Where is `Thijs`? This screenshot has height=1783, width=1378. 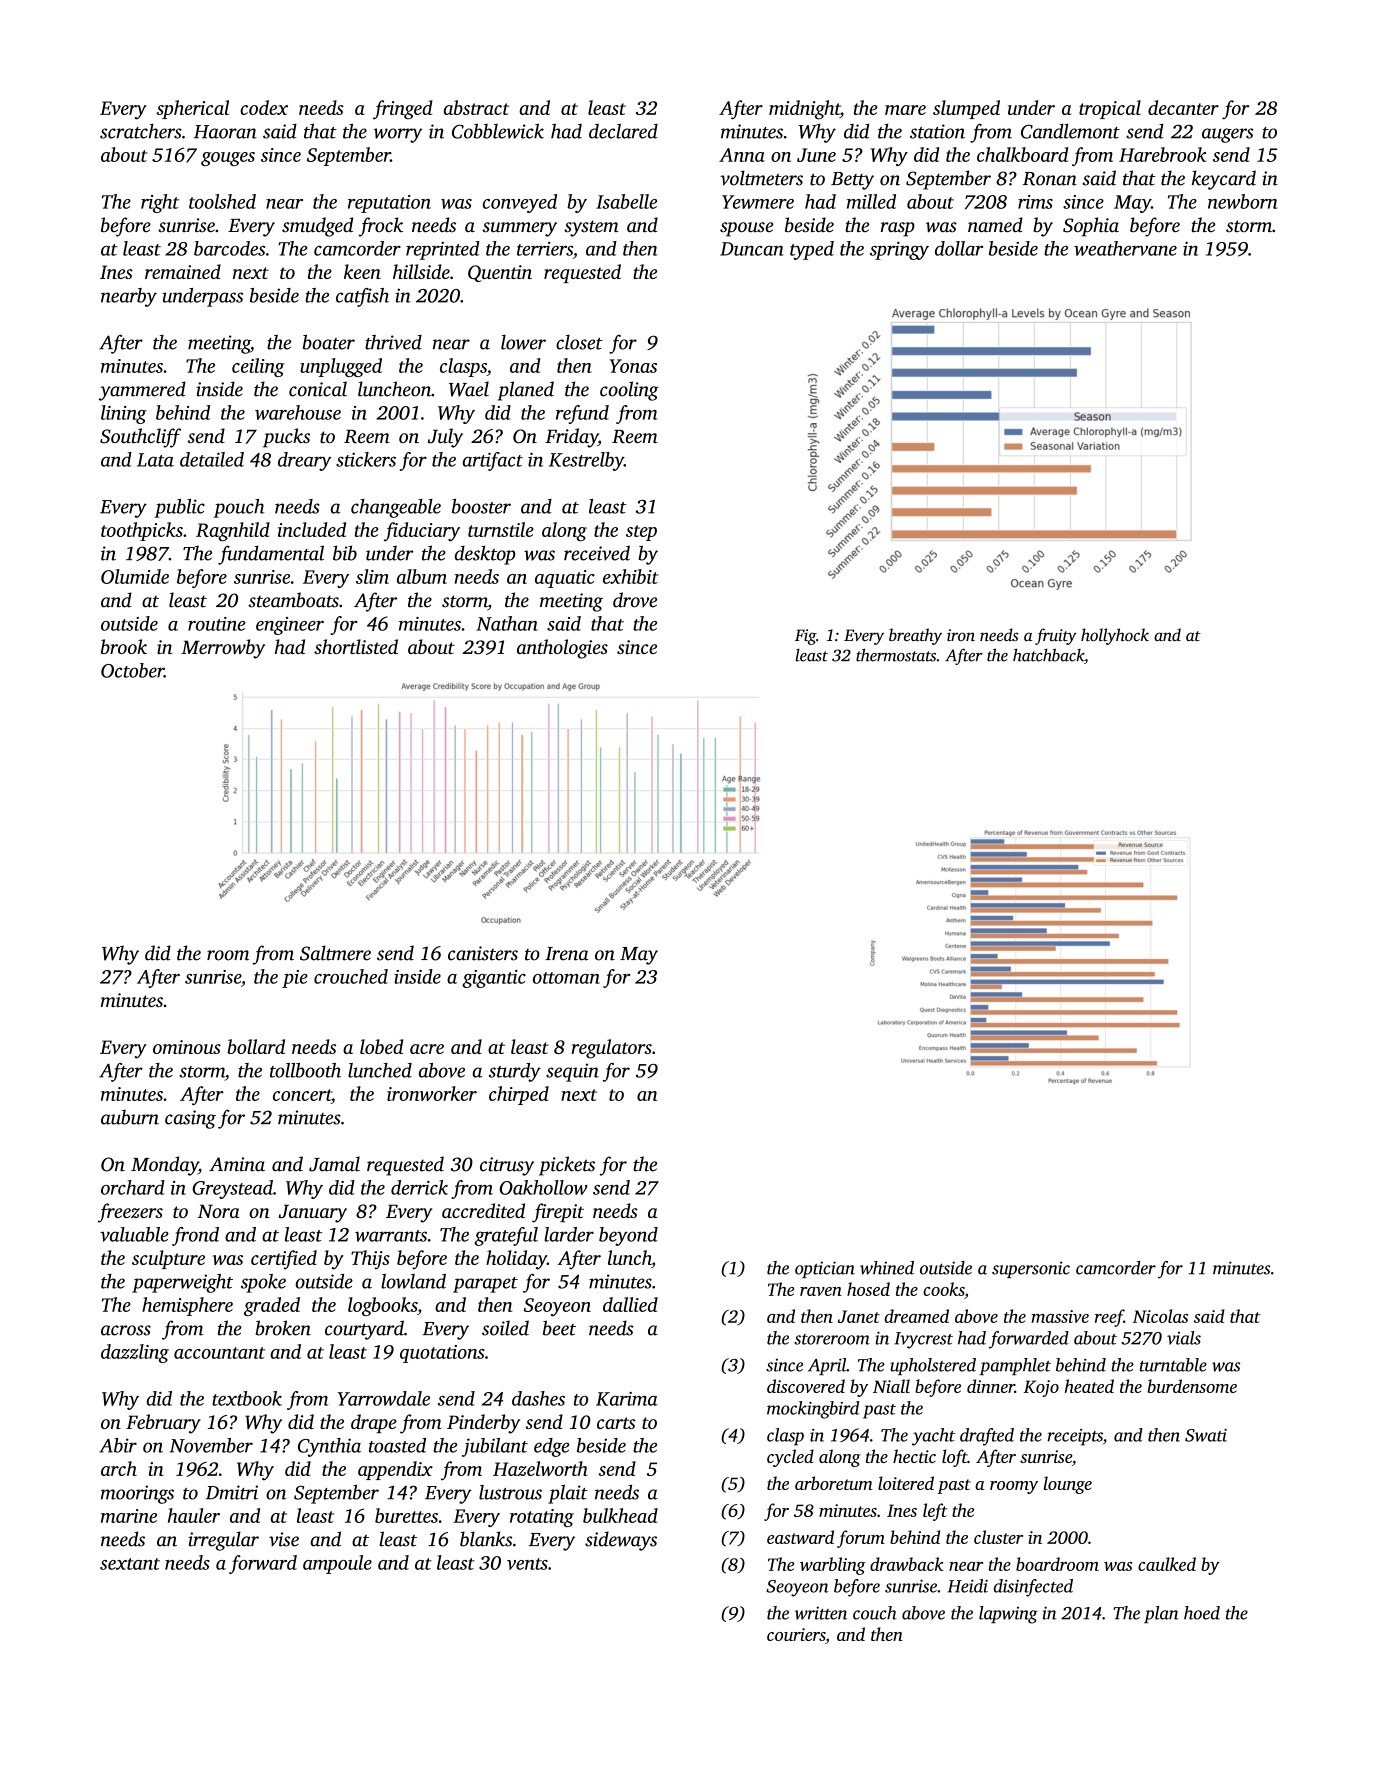 Thijs is located at coordinates (370, 1260).
